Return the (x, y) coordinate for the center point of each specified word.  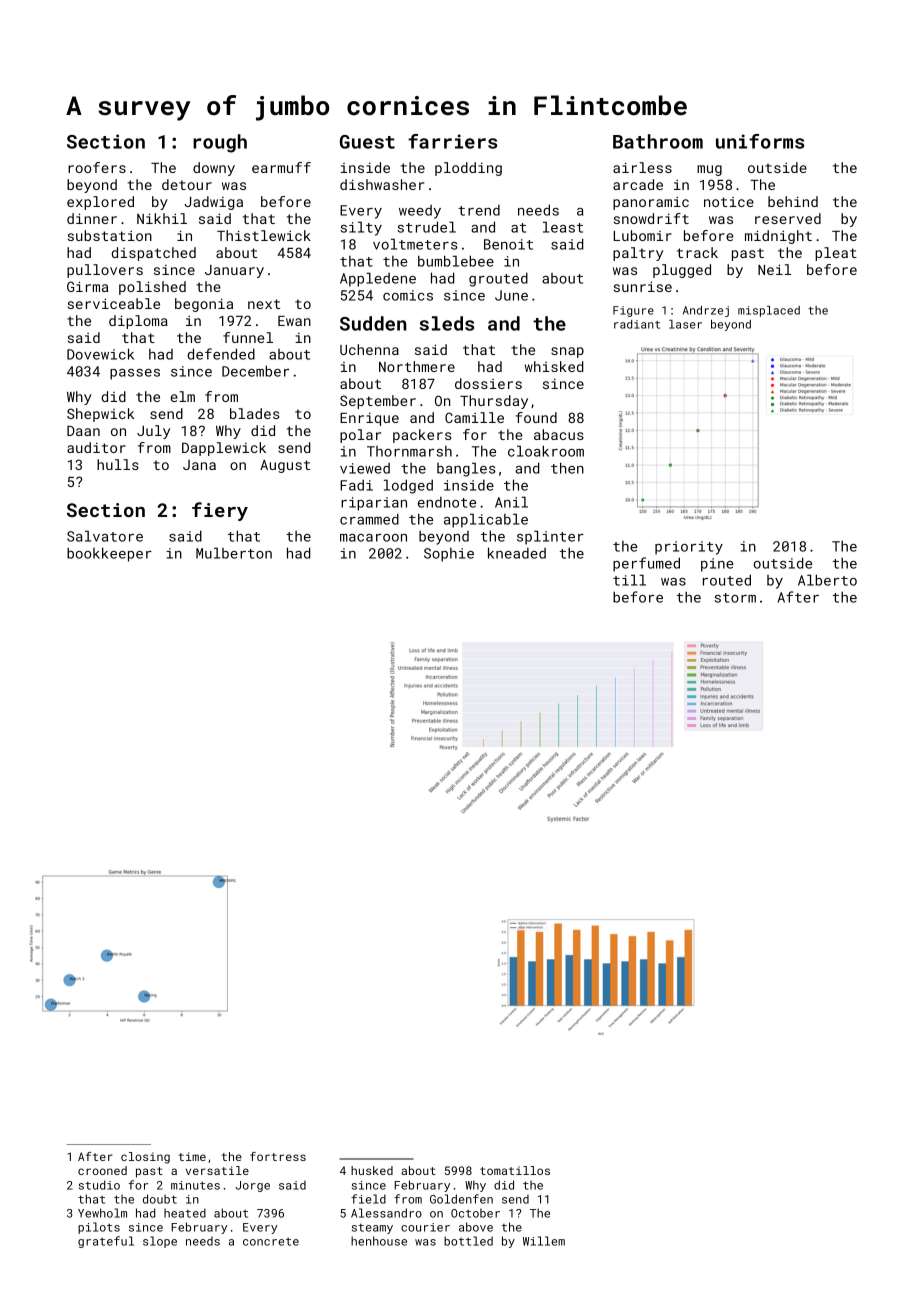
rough (220, 143)
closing (145, 1158)
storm (735, 598)
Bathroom (658, 141)
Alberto (827, 580)
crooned (102, 1170)
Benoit (508, 244)
